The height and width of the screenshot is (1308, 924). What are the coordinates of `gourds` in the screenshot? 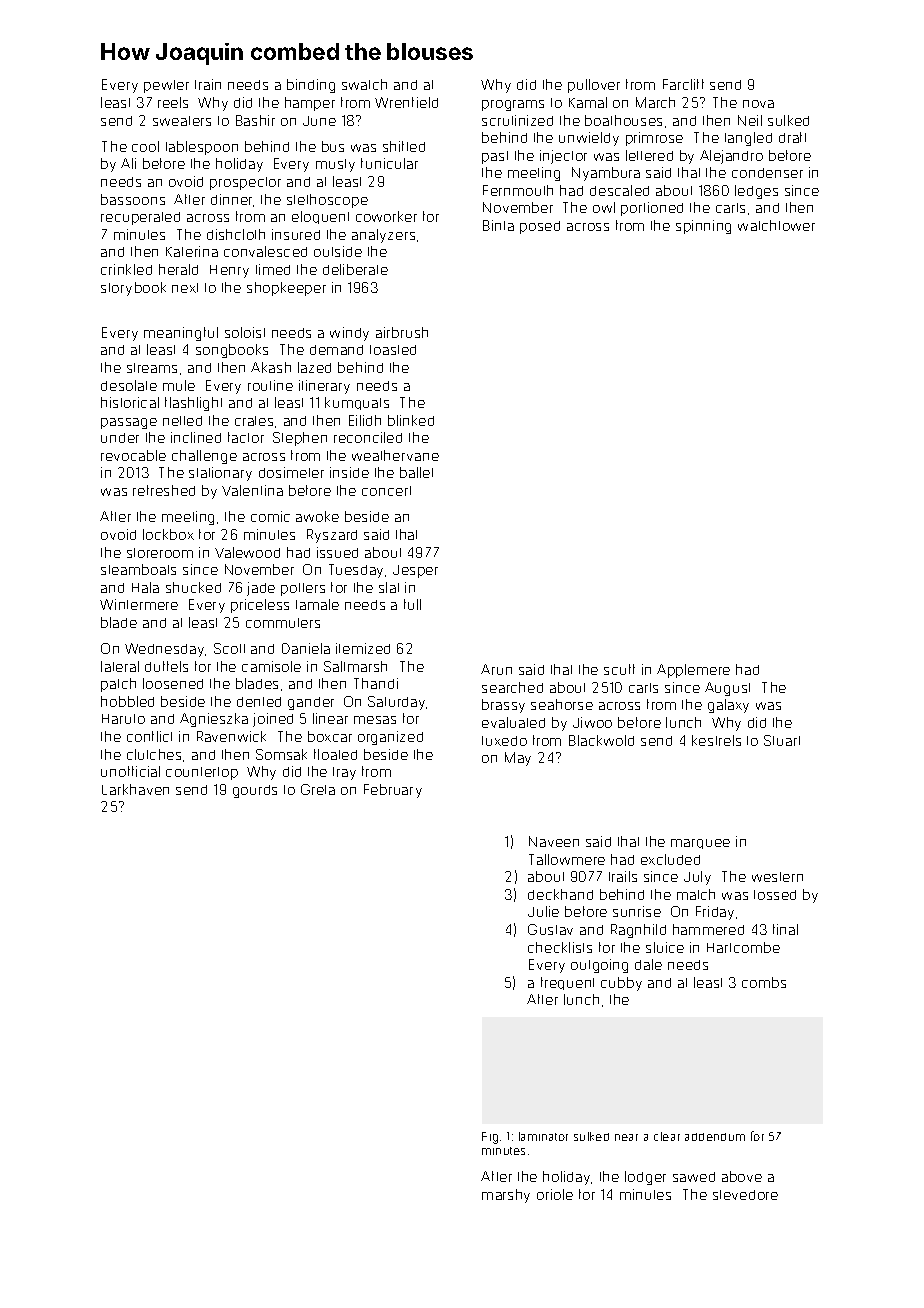 It's located at (255, 791).
